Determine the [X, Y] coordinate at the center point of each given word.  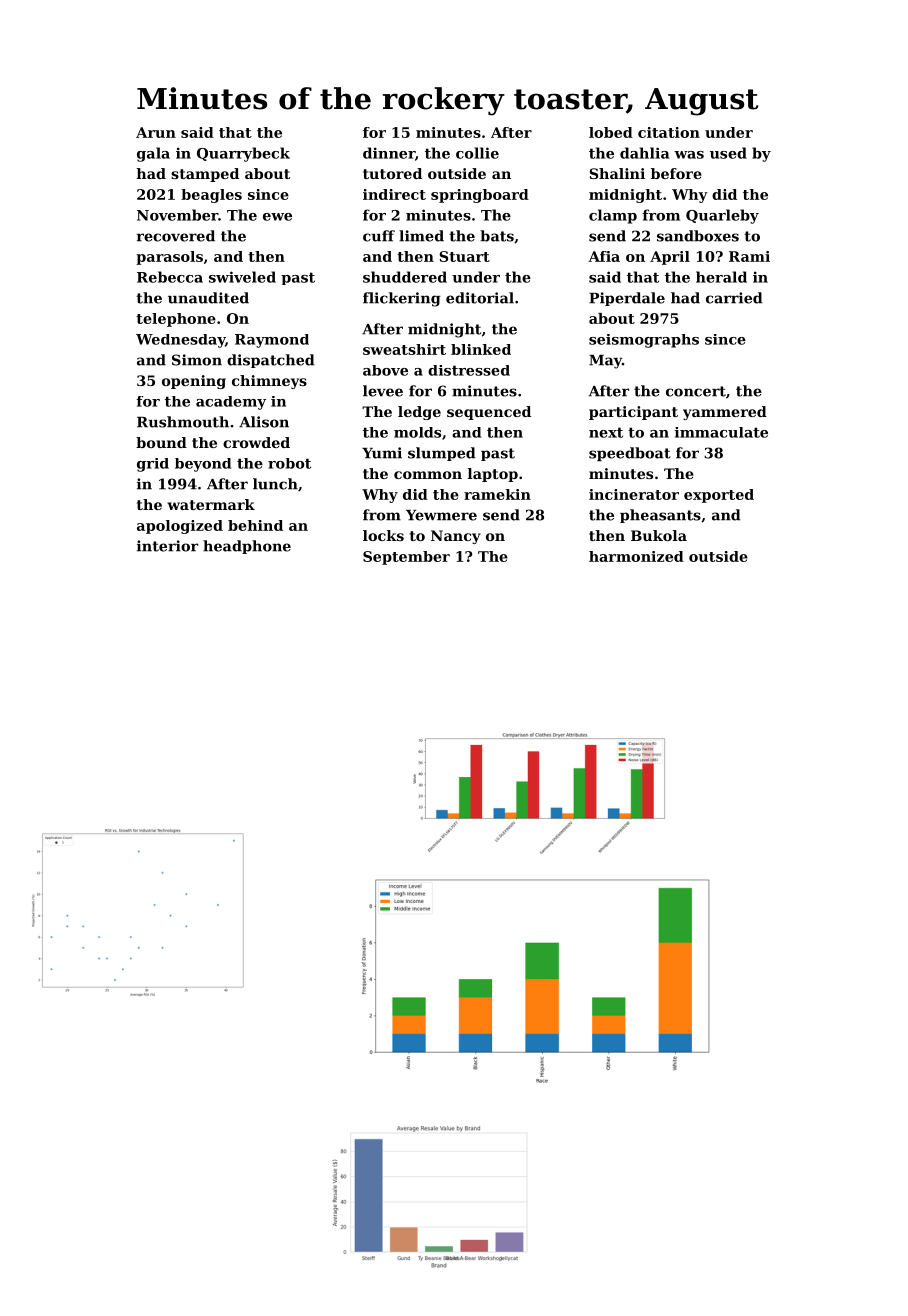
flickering [402, 299]
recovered [176, 236]
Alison [264, 422]
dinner [389, 153]
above [385, 370]
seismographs [644, 341]
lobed [611, 132]
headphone [247, 547]
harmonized [636, 556]
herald [721, 277]
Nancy [456, 537]
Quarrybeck [243, 154]
